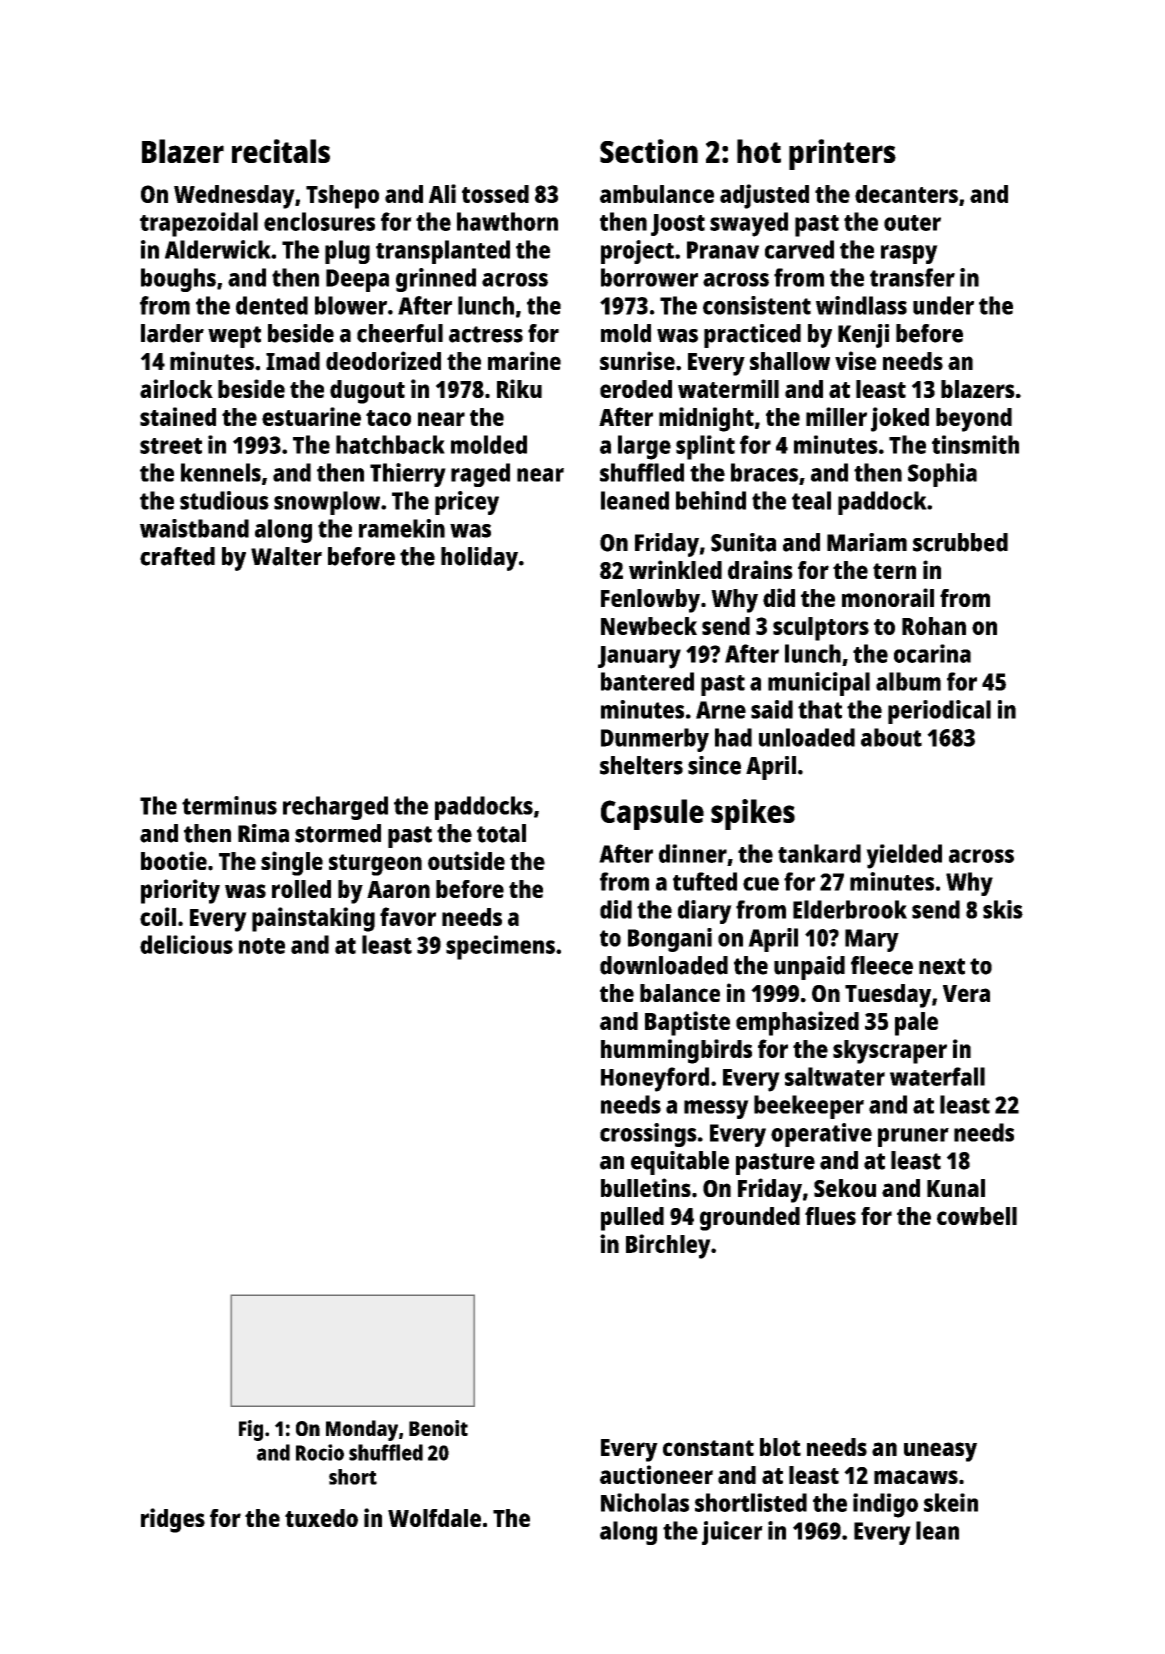  What do you see at coordinates (186, 944) in the screenshot?
I see `delicious` at bounding box center [186, 944].
